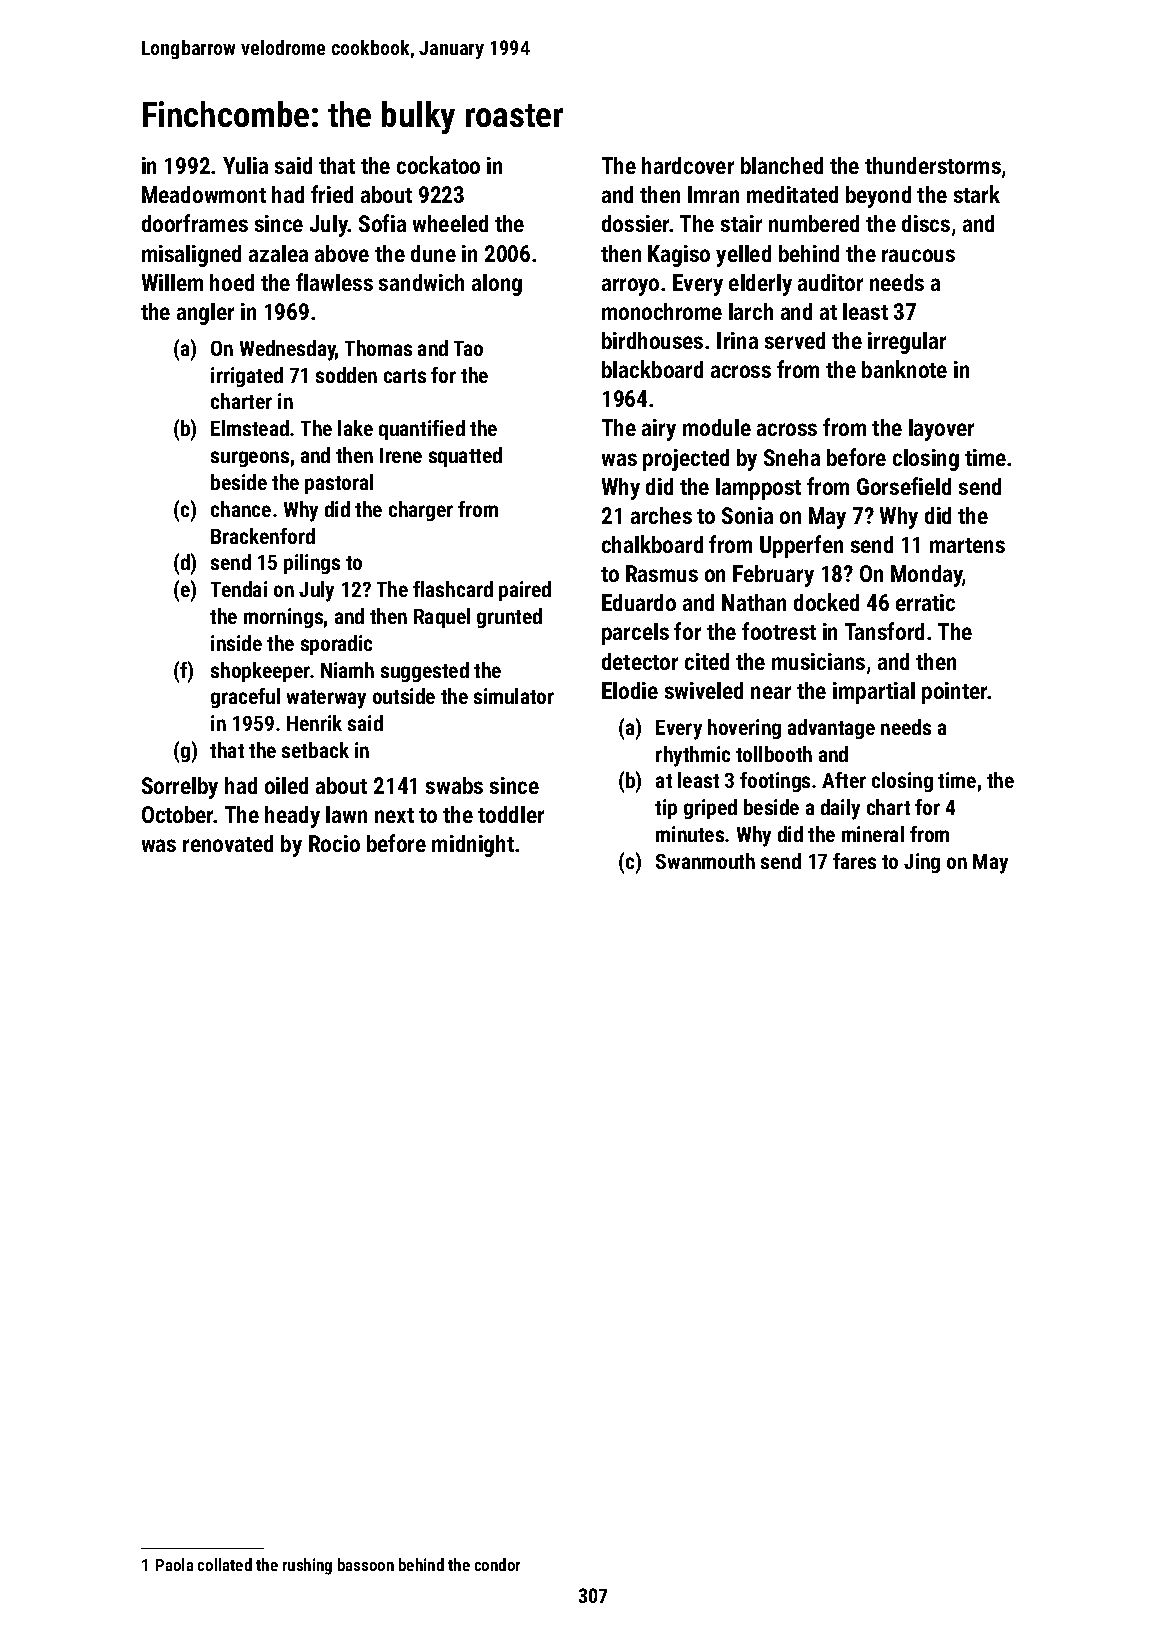  What do you see at coordinates (228, 843) in the image?
I see `renovated` at bounding box center [228, 843].
